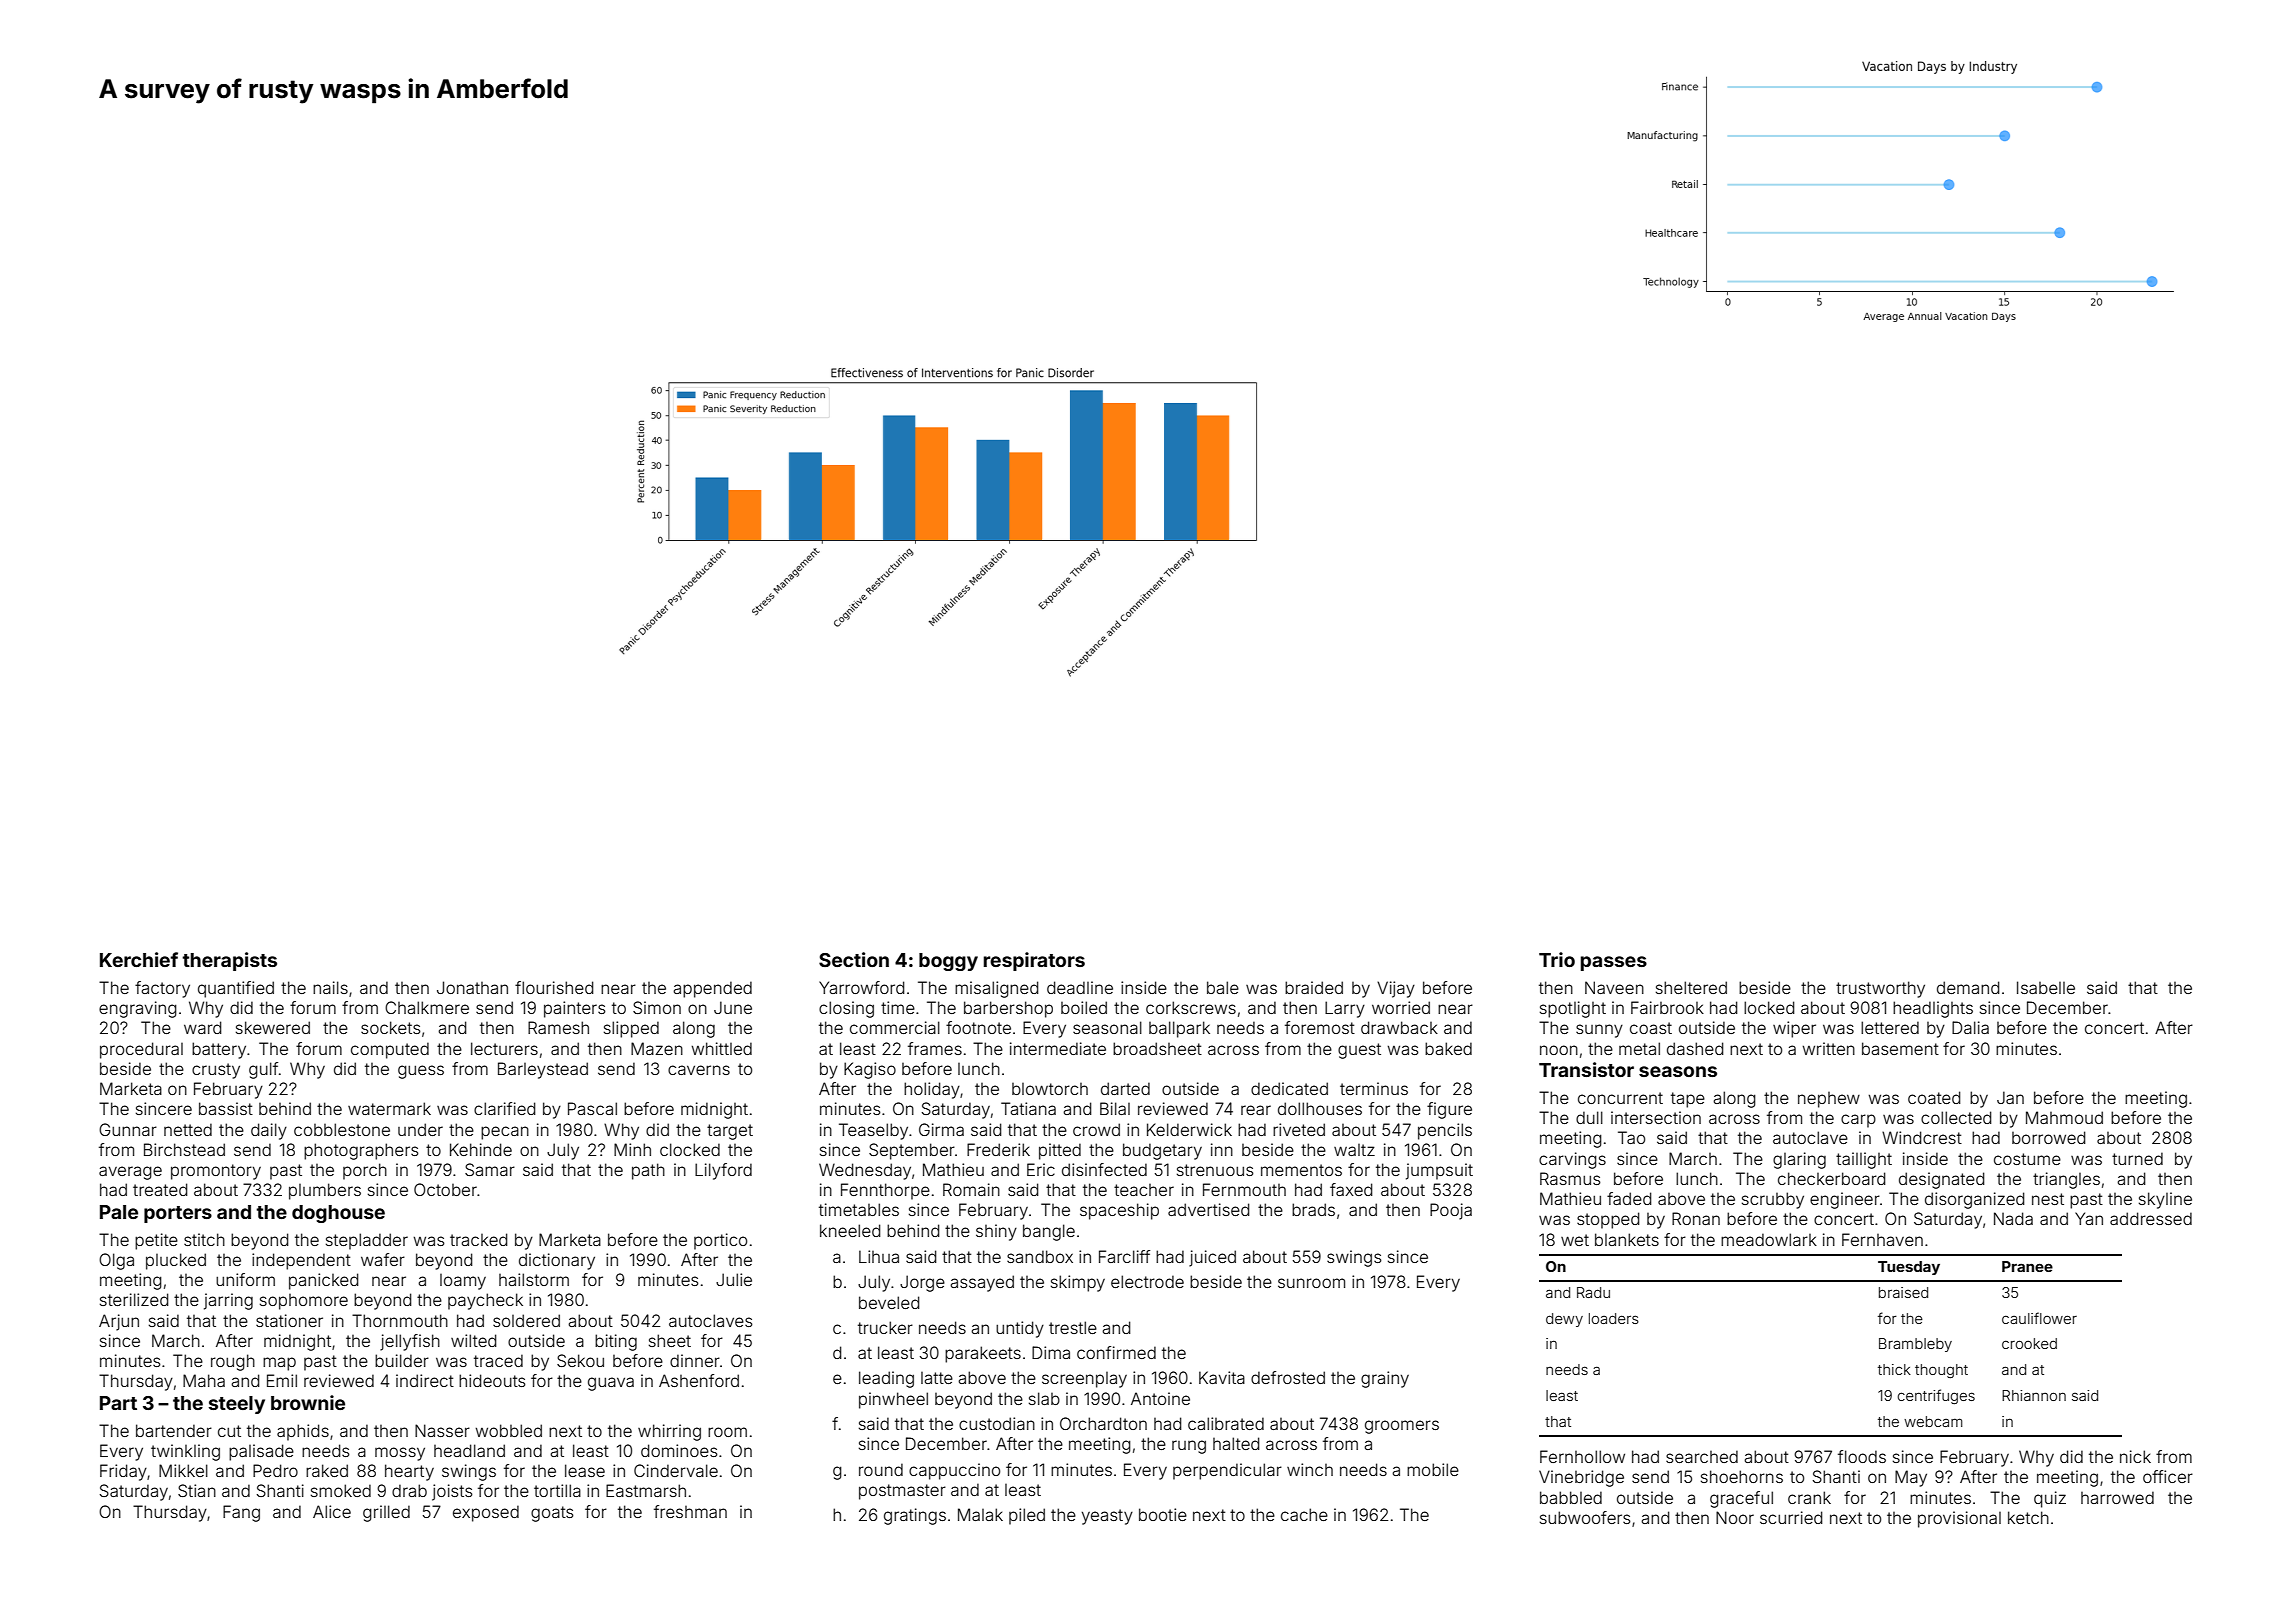  I want to click on Pascal, so click(592, 1108).
